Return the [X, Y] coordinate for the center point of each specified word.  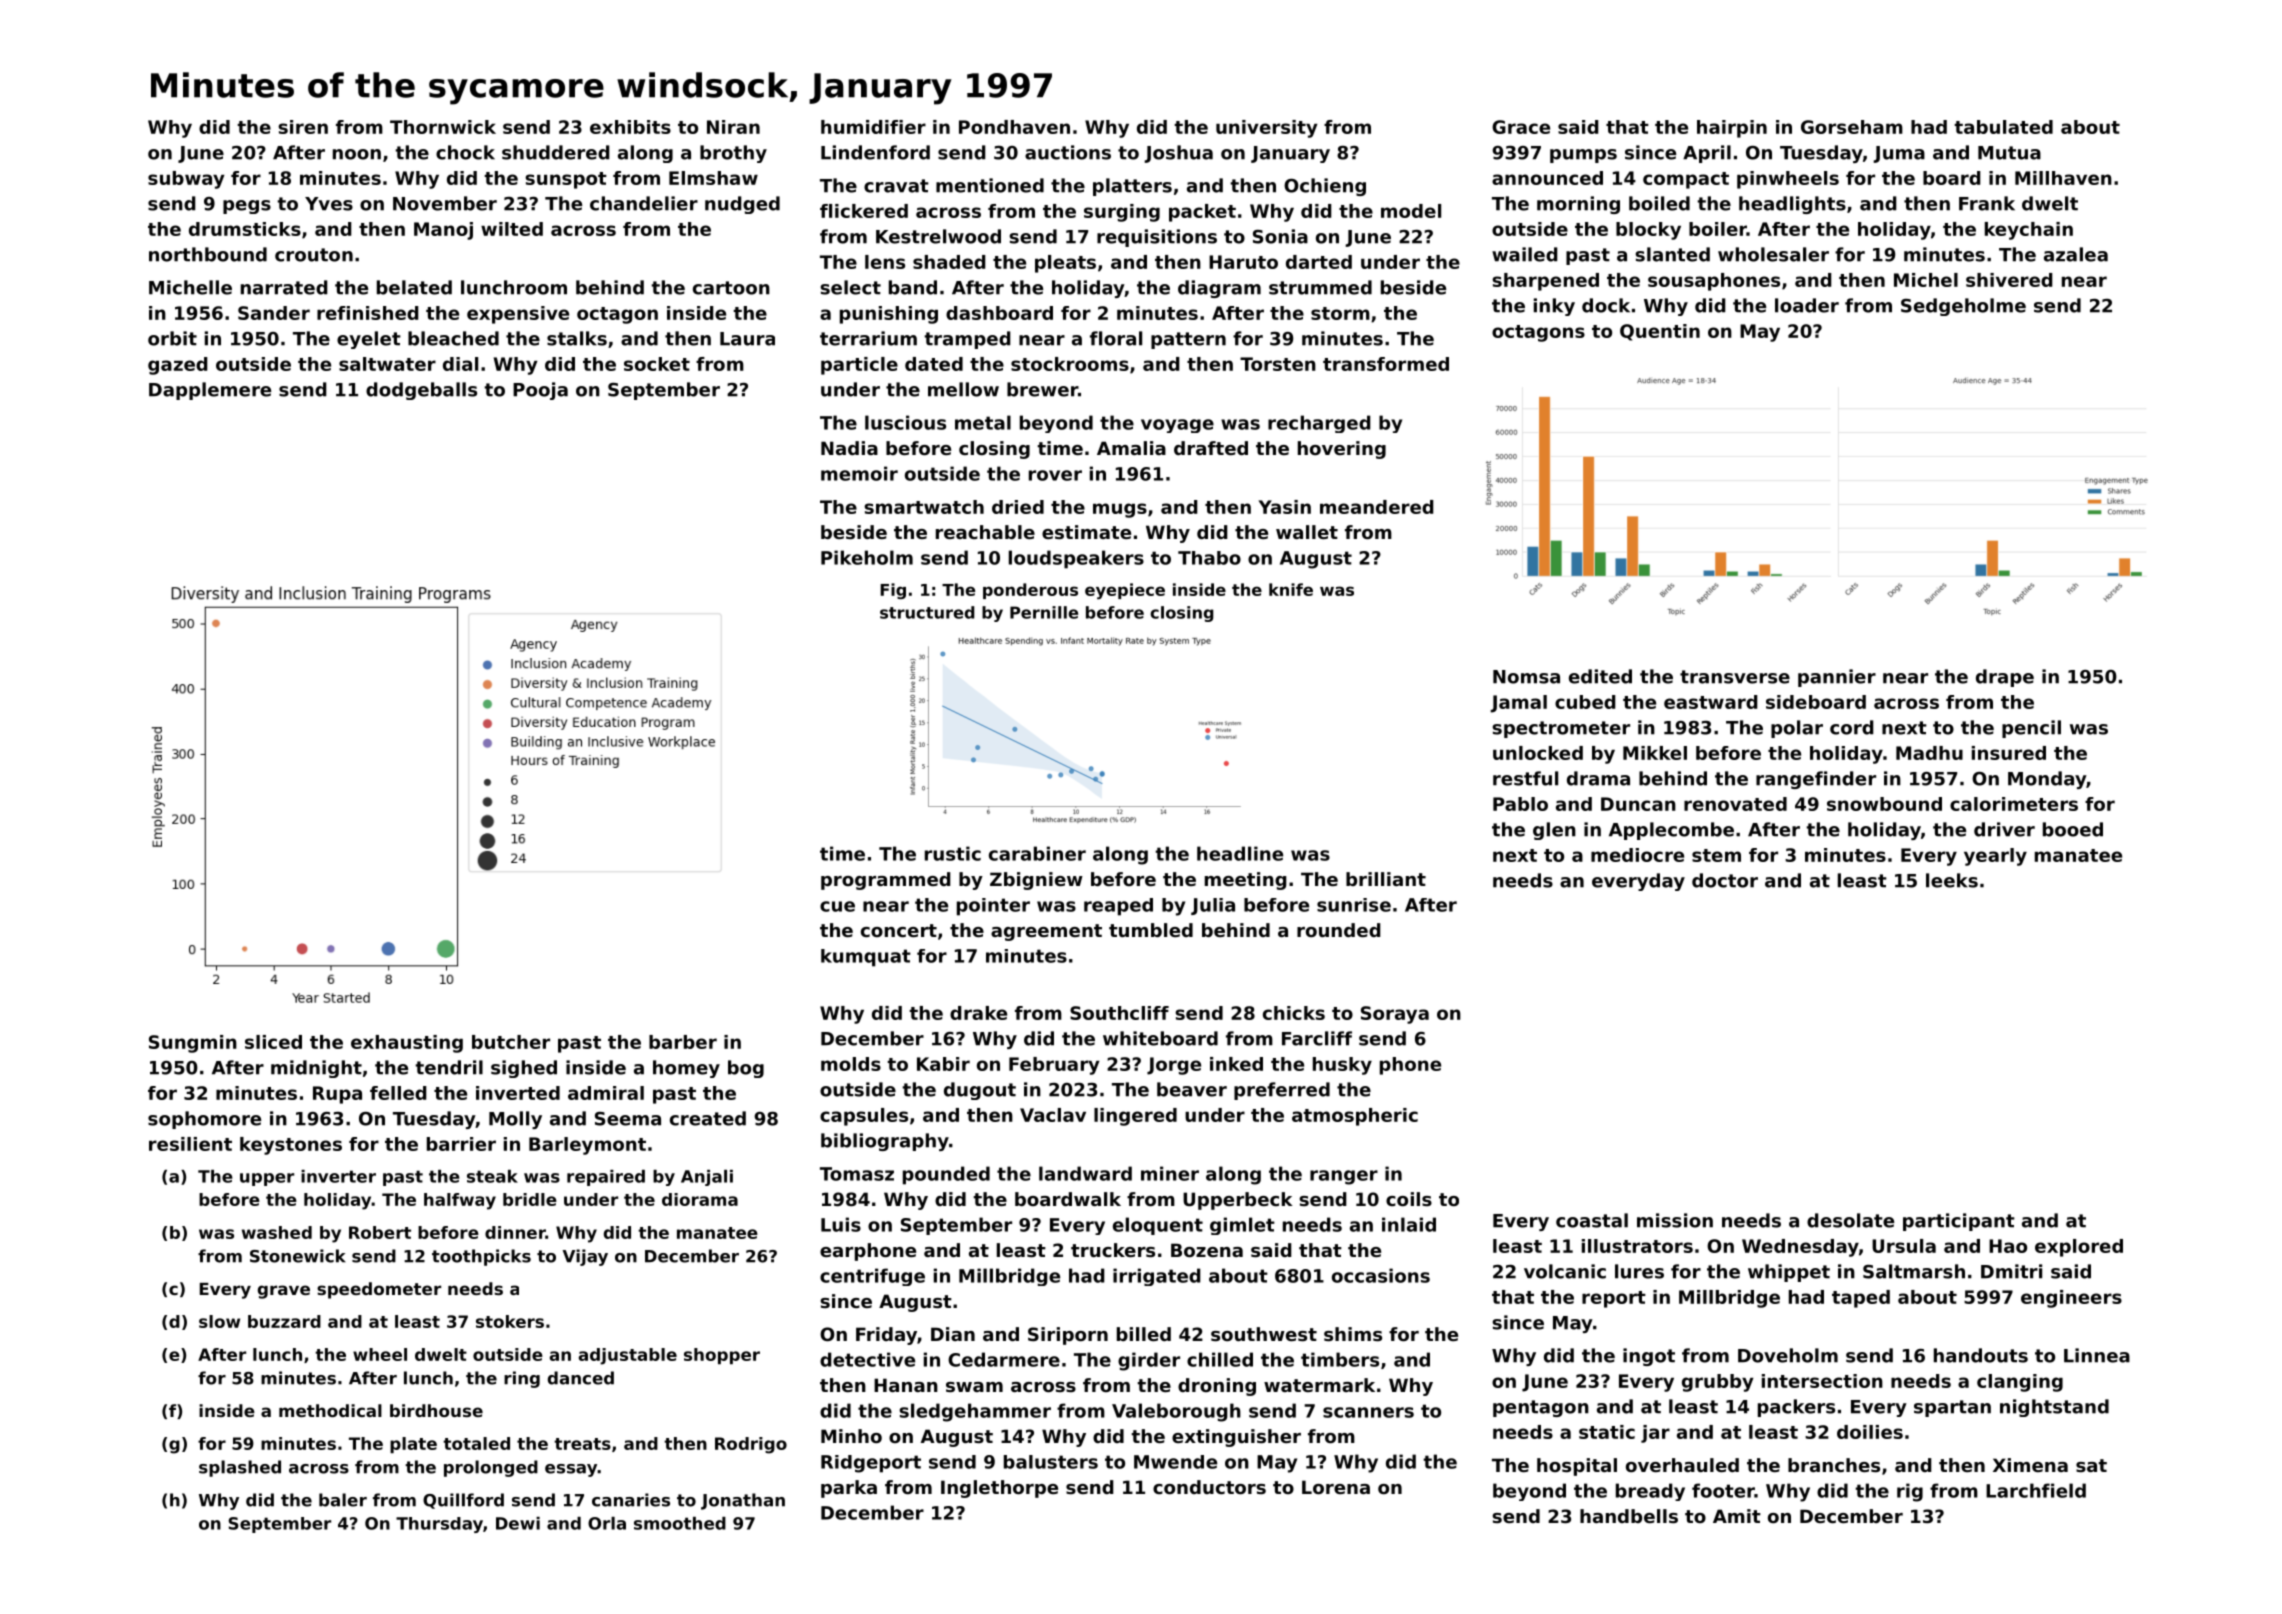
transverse [1735, 677]
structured [927, 612]
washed [277, 1232]
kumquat [866, 958]
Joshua [1178, 154]
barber [683, 1042]
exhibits [630, 127]
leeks [1952, 880]
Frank [1987, 203]
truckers [1113, 1250]
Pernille [1044, 612]
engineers [2071, 1299]
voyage [1177, 426]
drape [2005, 678]
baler [343, 1500]
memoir [859, 473]
